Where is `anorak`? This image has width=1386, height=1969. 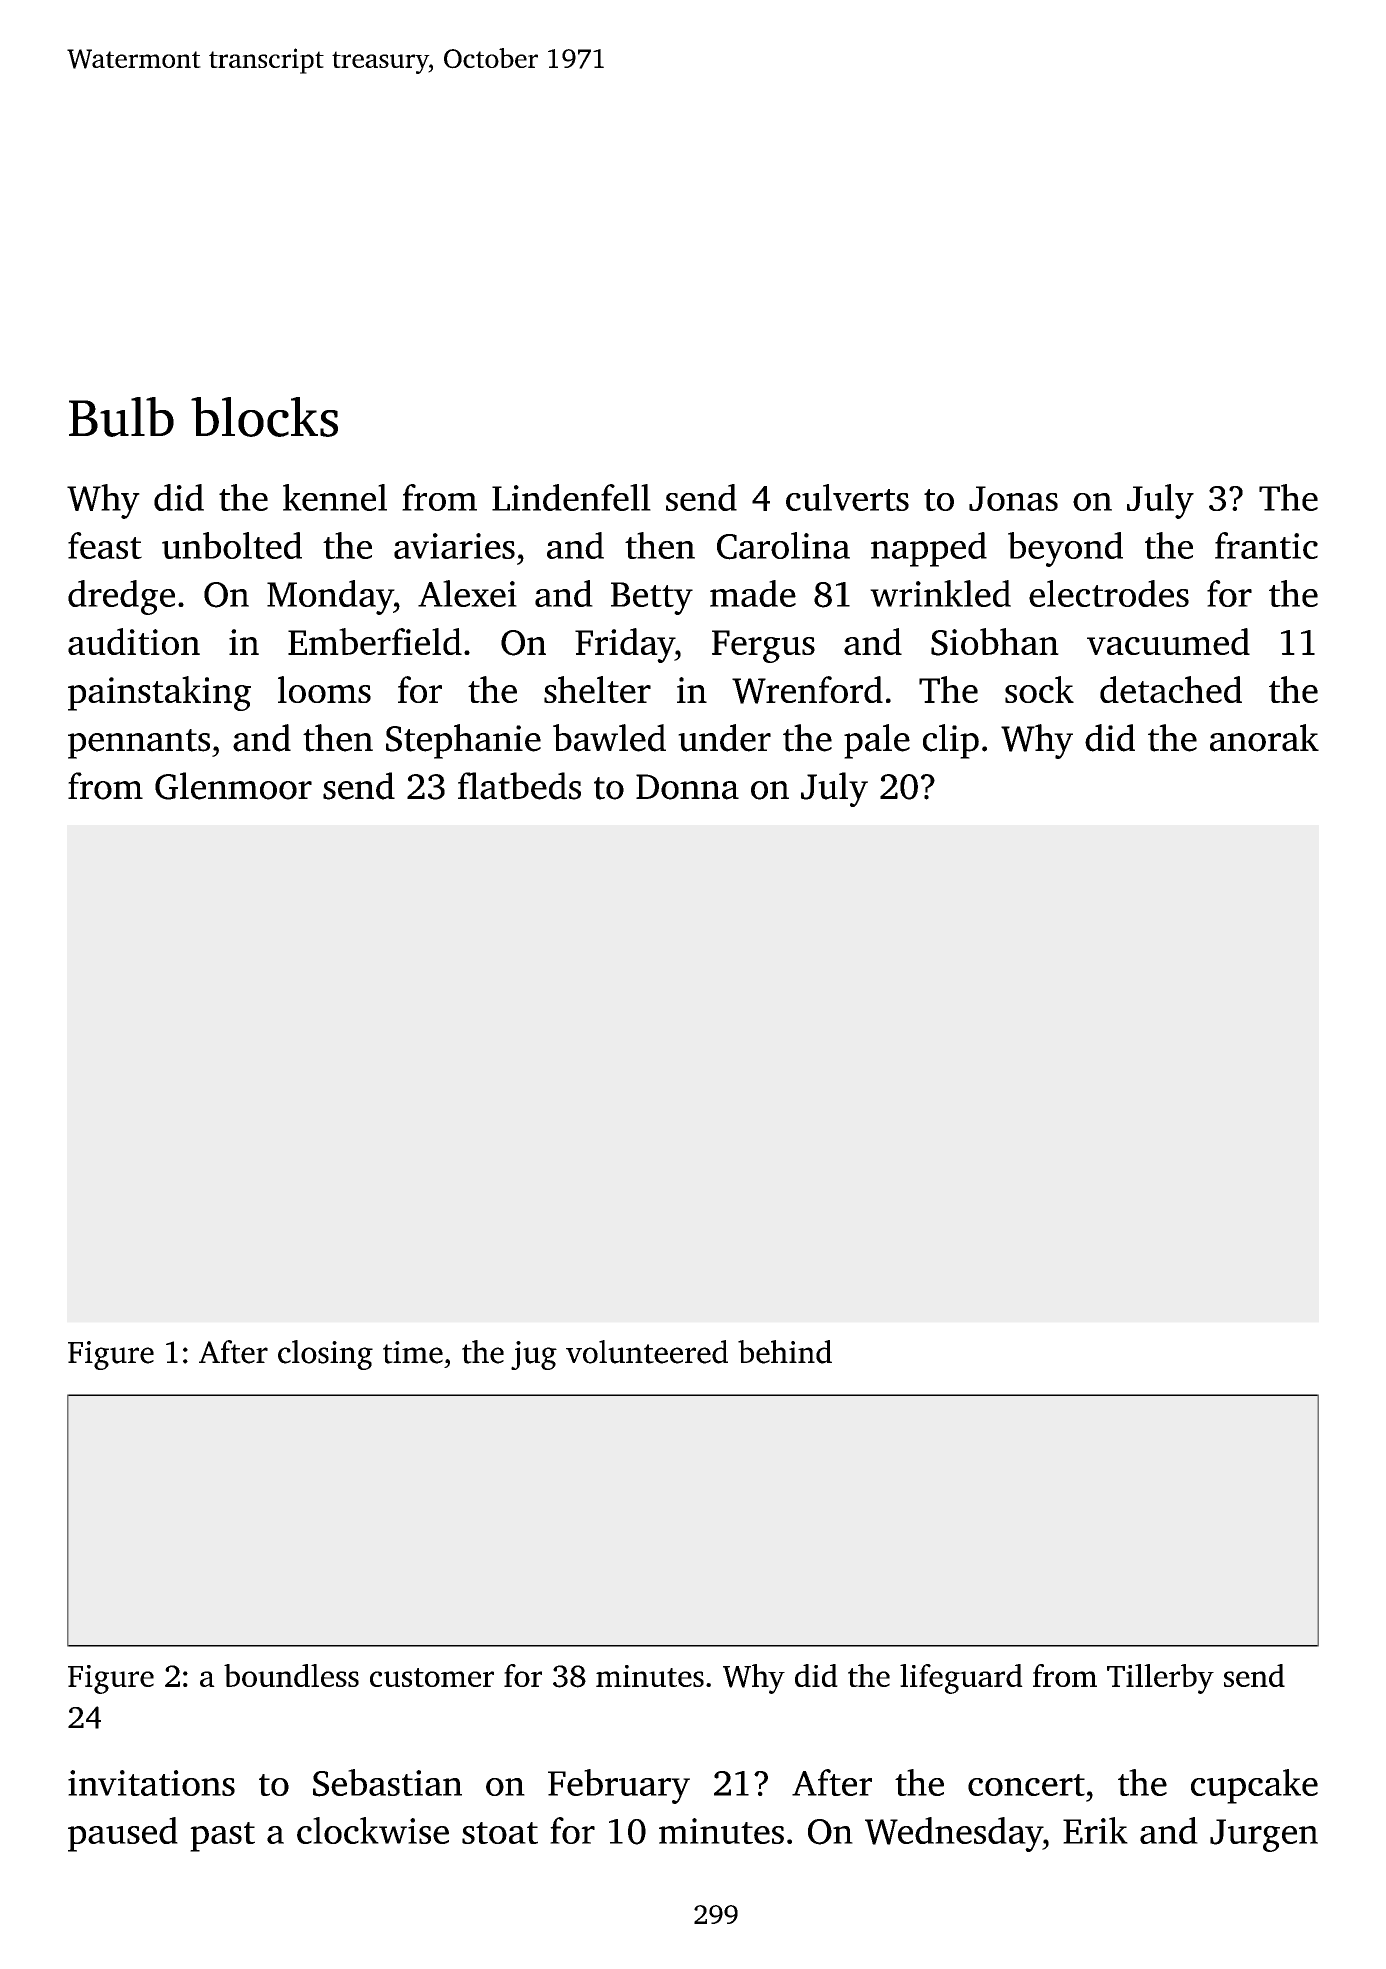
anorak is located at coordinates (1264, 738).
